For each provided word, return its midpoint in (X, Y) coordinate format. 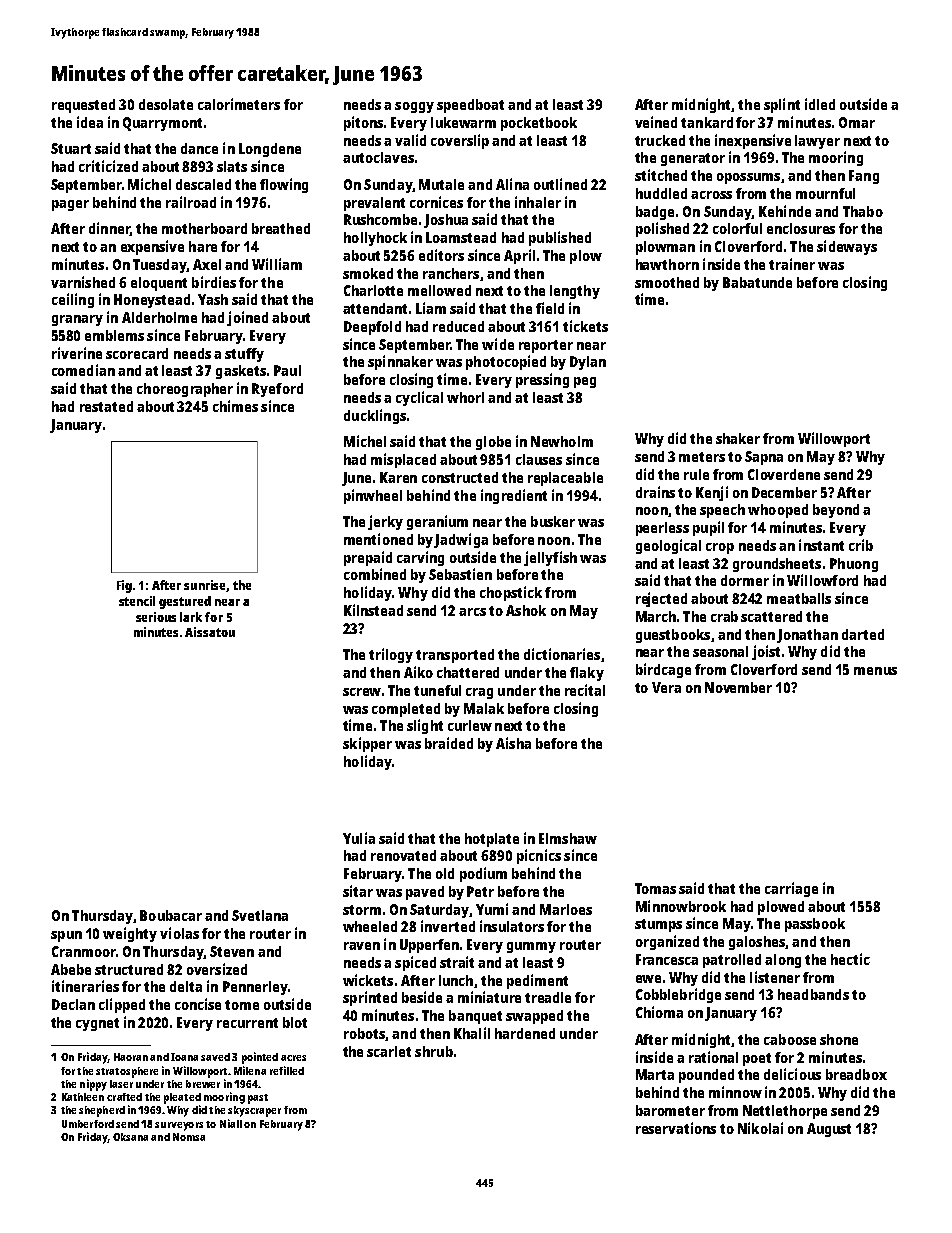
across (711, 195)
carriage (791, 889)
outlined (560, 184)
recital (585, 690)
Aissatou (210, 632)
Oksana (130, 1137)
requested (83, 106)
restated (106, 406)
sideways (847, 247)
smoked (368, 273)
